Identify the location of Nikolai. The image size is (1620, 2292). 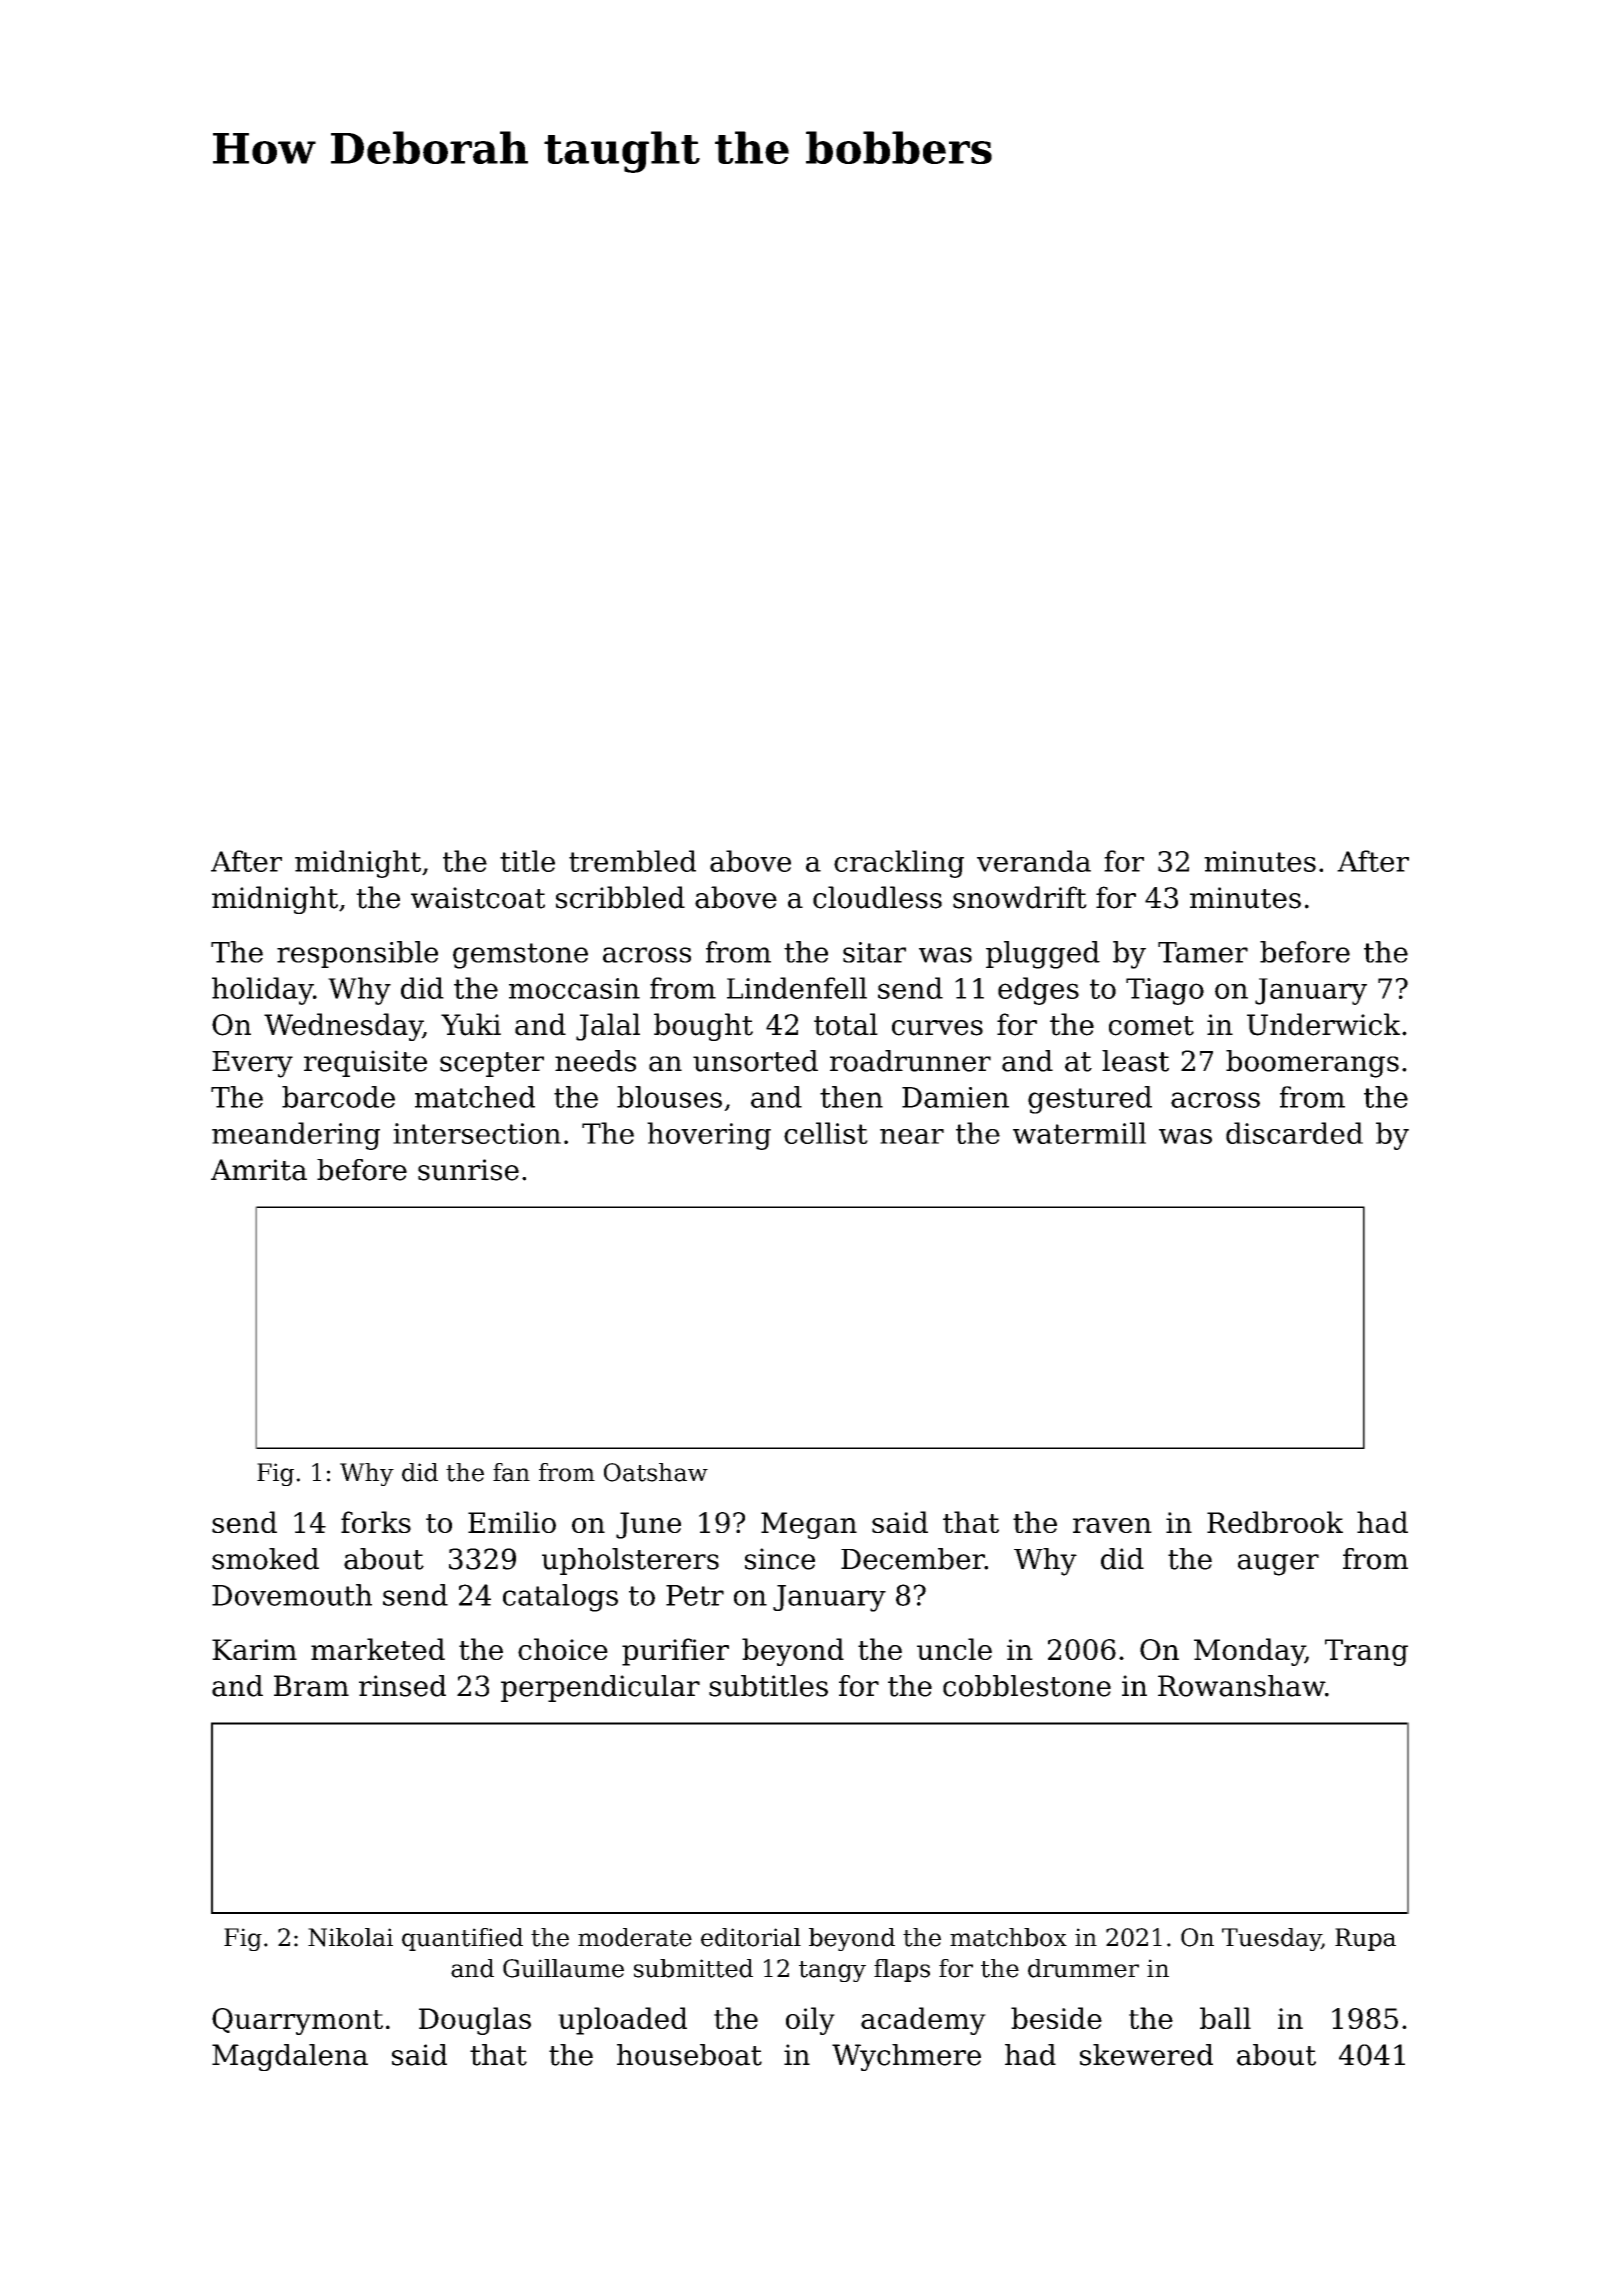
(350, 1937).
